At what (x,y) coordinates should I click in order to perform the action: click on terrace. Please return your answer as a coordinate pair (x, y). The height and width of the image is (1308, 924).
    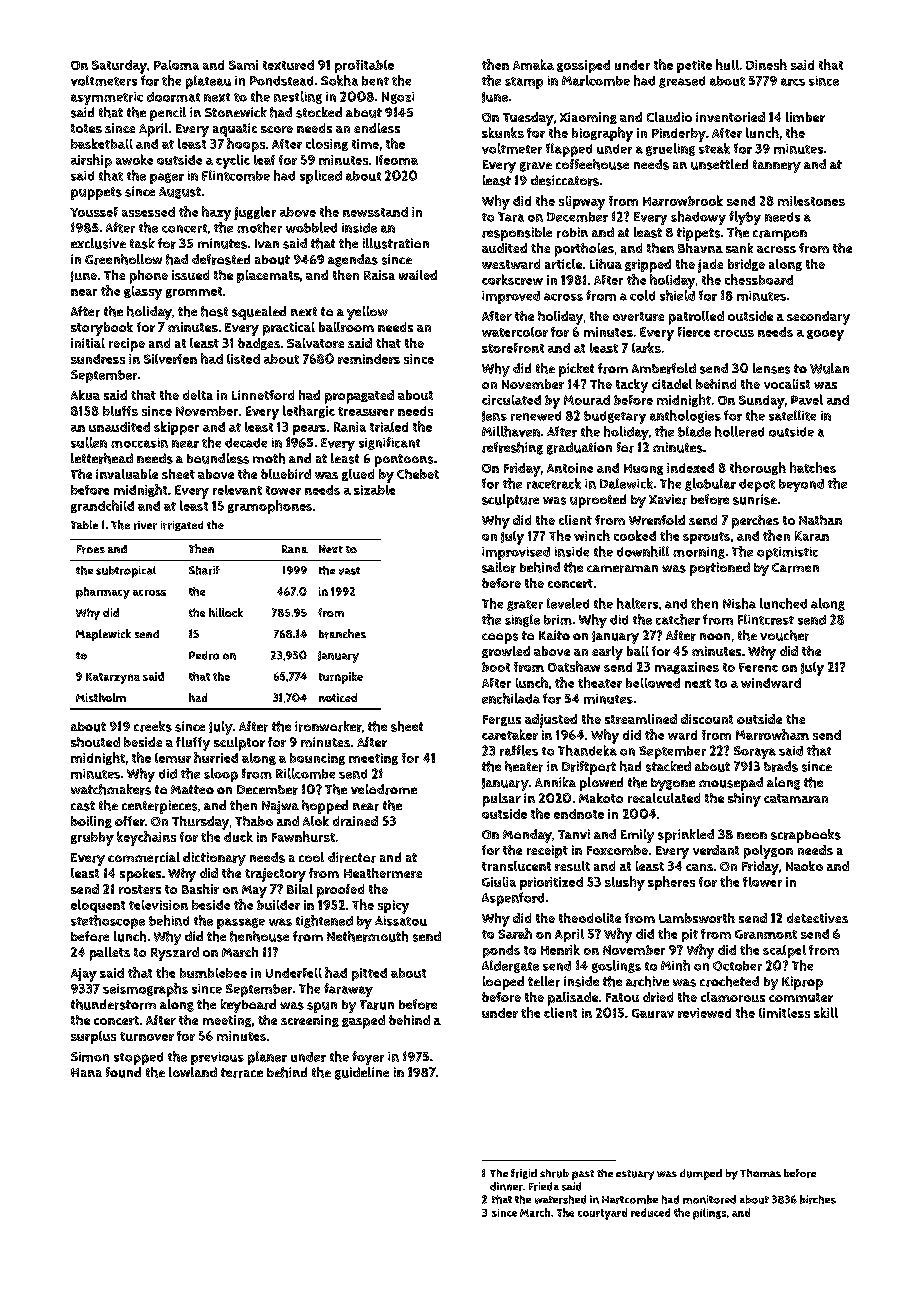
    Looking at the image, I should click on (242, 1073).
